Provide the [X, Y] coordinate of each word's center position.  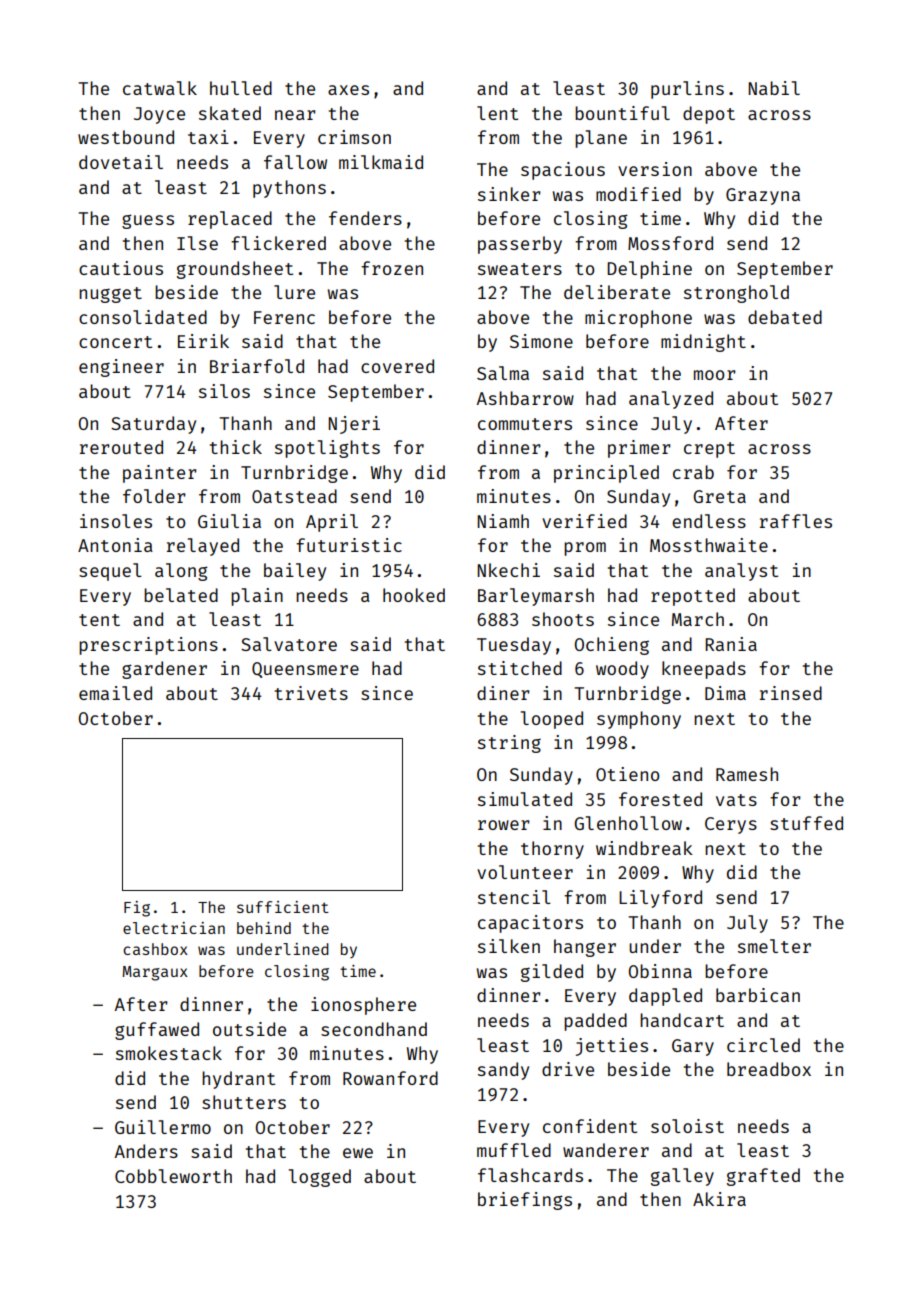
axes [348, 90]
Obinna [660, 971]
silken [509, 946]
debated [785, 317]
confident [590, 1126]
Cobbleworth [173, 1176]
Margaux [155, 973]
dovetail [121, 162]
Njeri [354, 425]
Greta [719, 496]
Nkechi [508, 570]
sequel [110, 572]
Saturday [153, 425]
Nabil [774, 88]
